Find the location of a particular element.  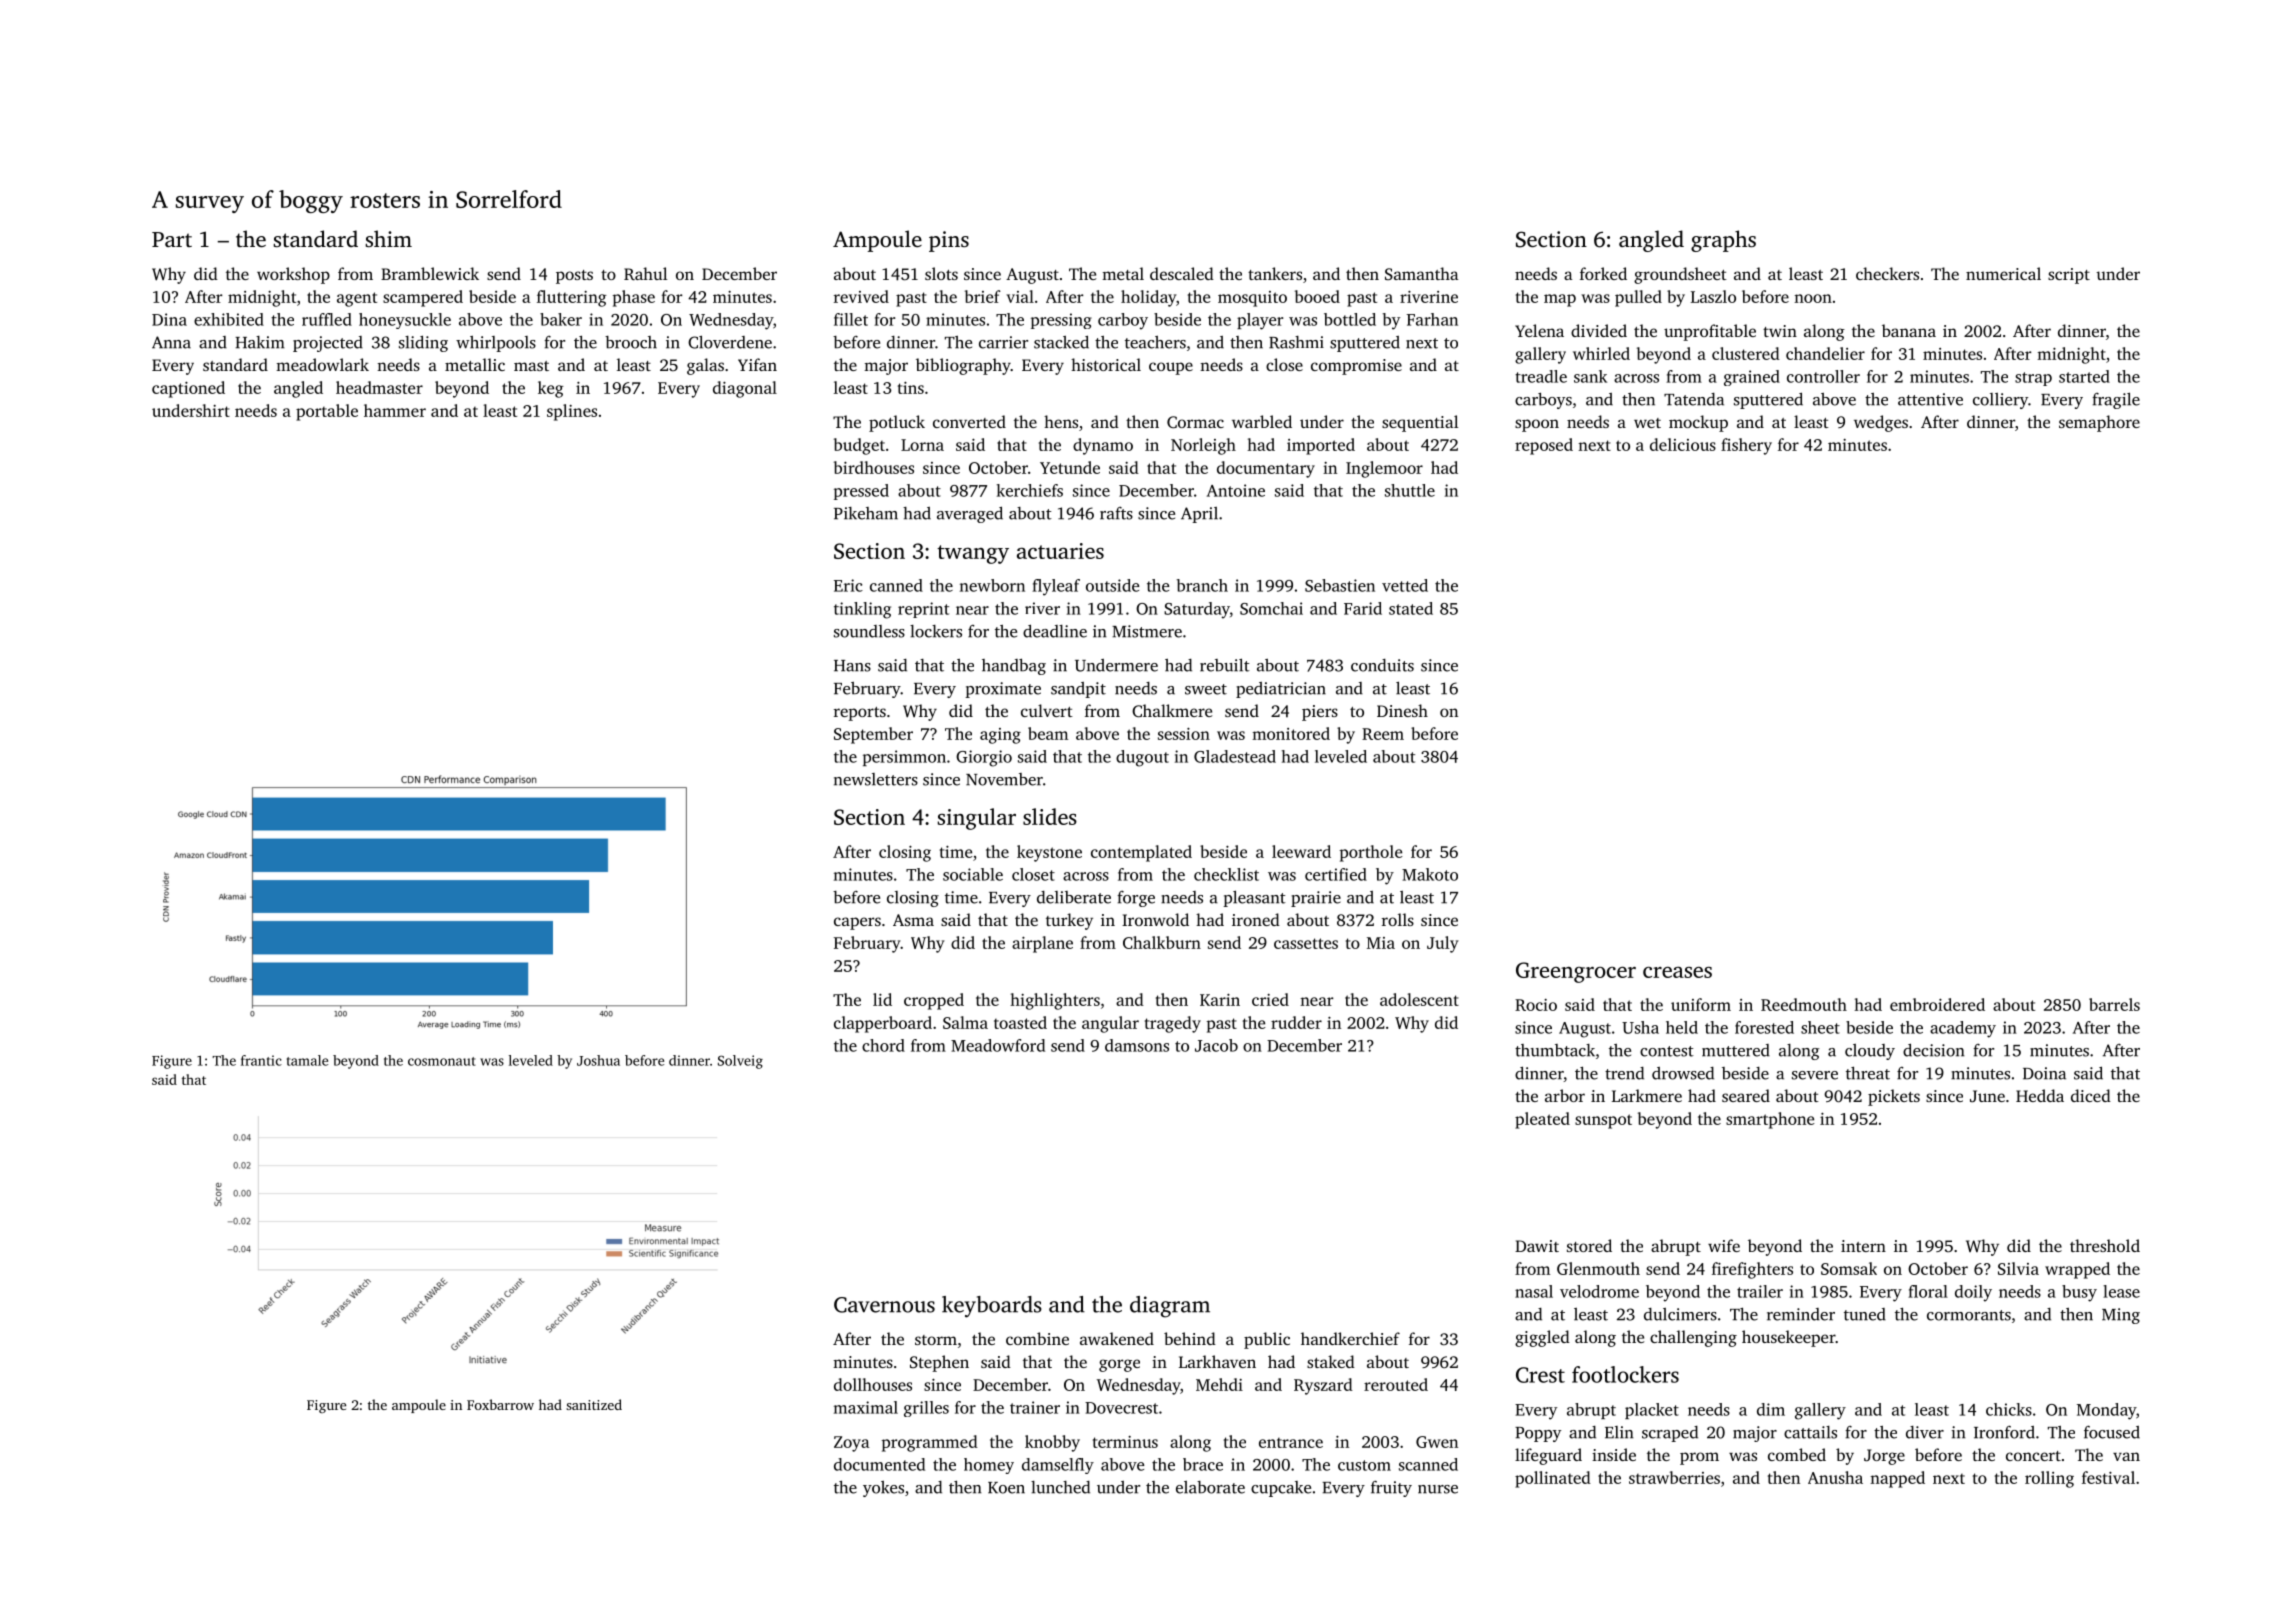

threat is located at coordinates (1868, 1073).
